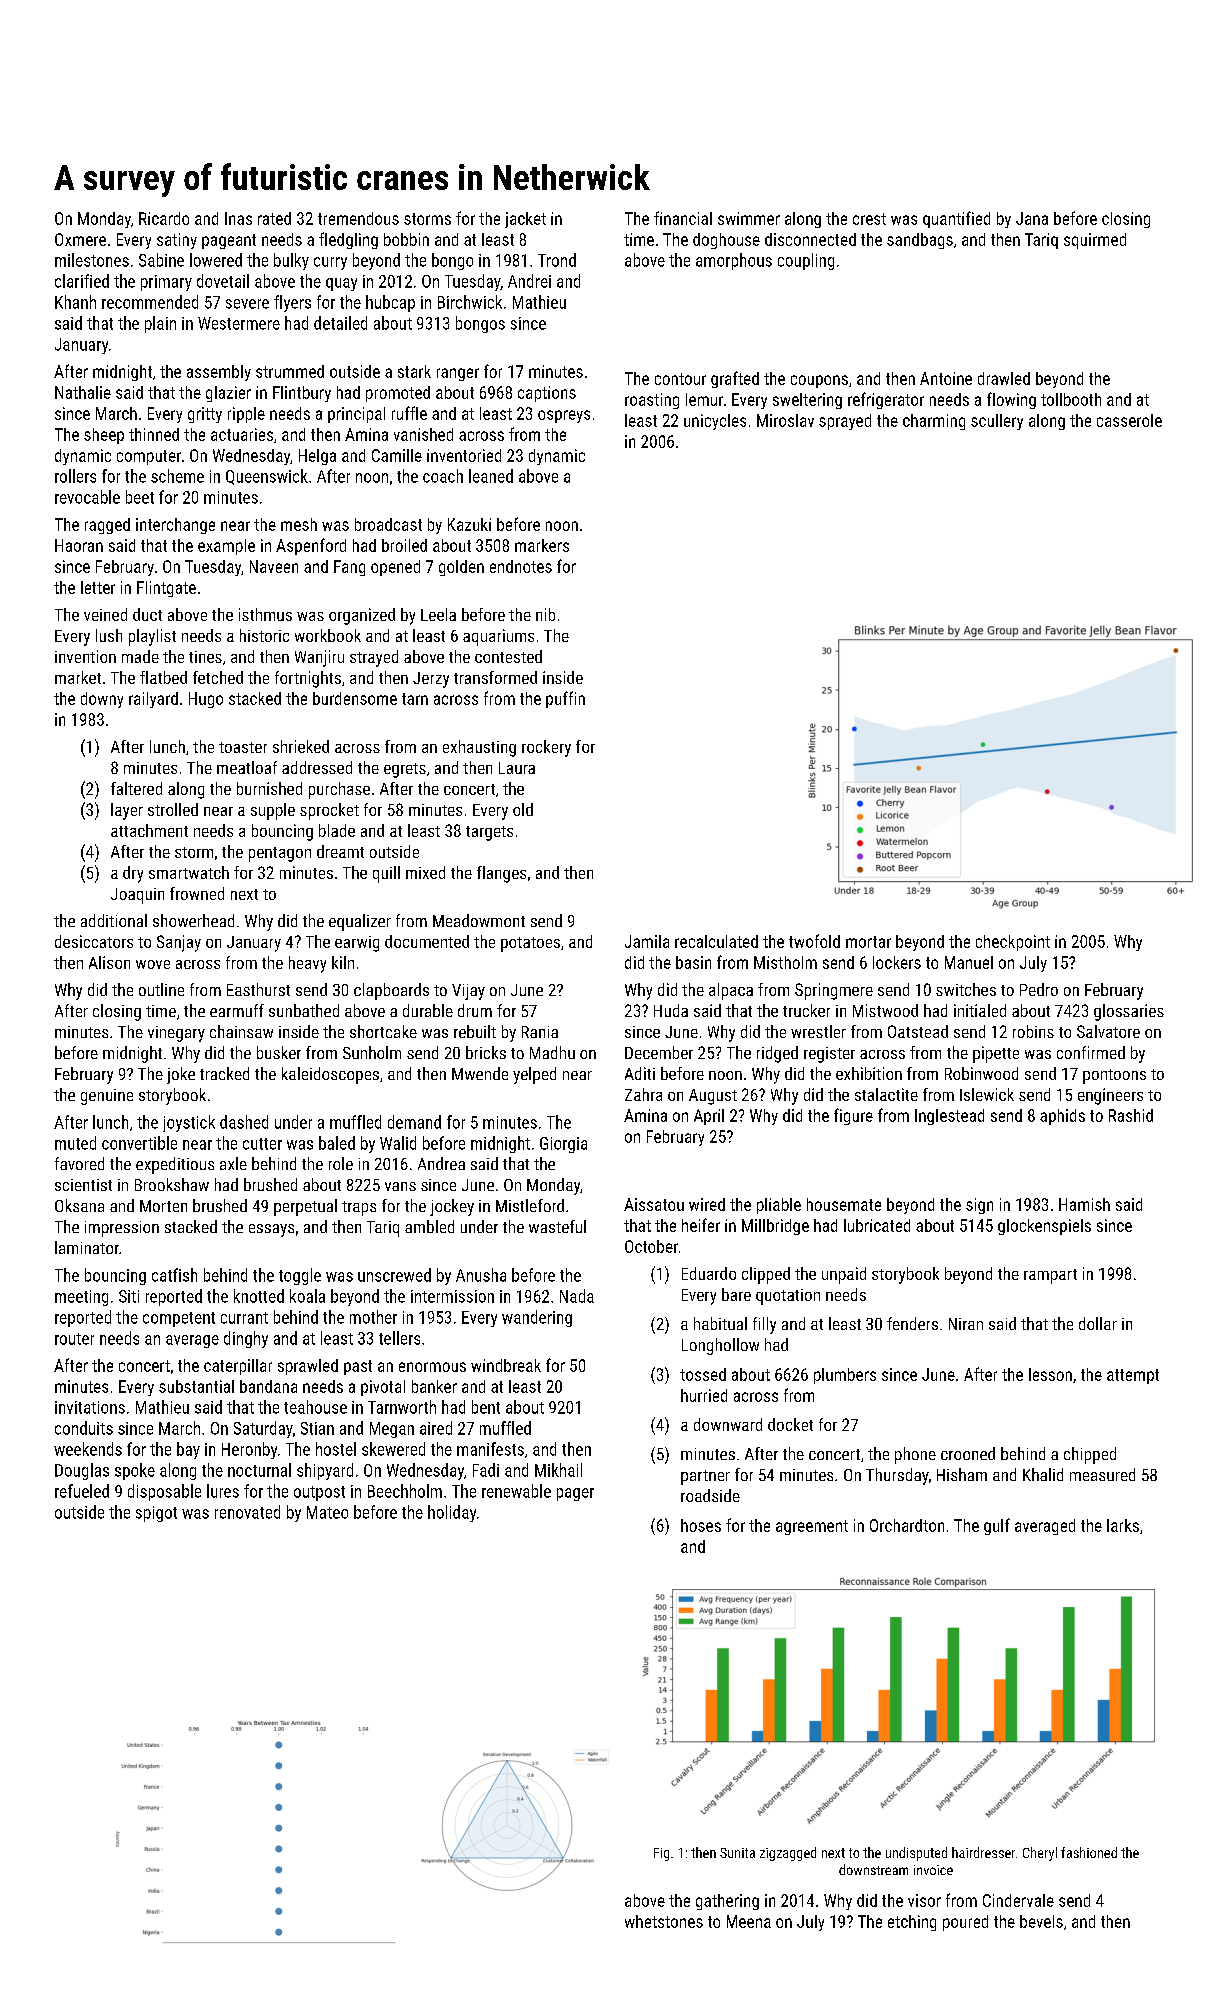 The height and width of the screenshot is (2013, 1222). I want to click on Meena, so click(749, 1921).
